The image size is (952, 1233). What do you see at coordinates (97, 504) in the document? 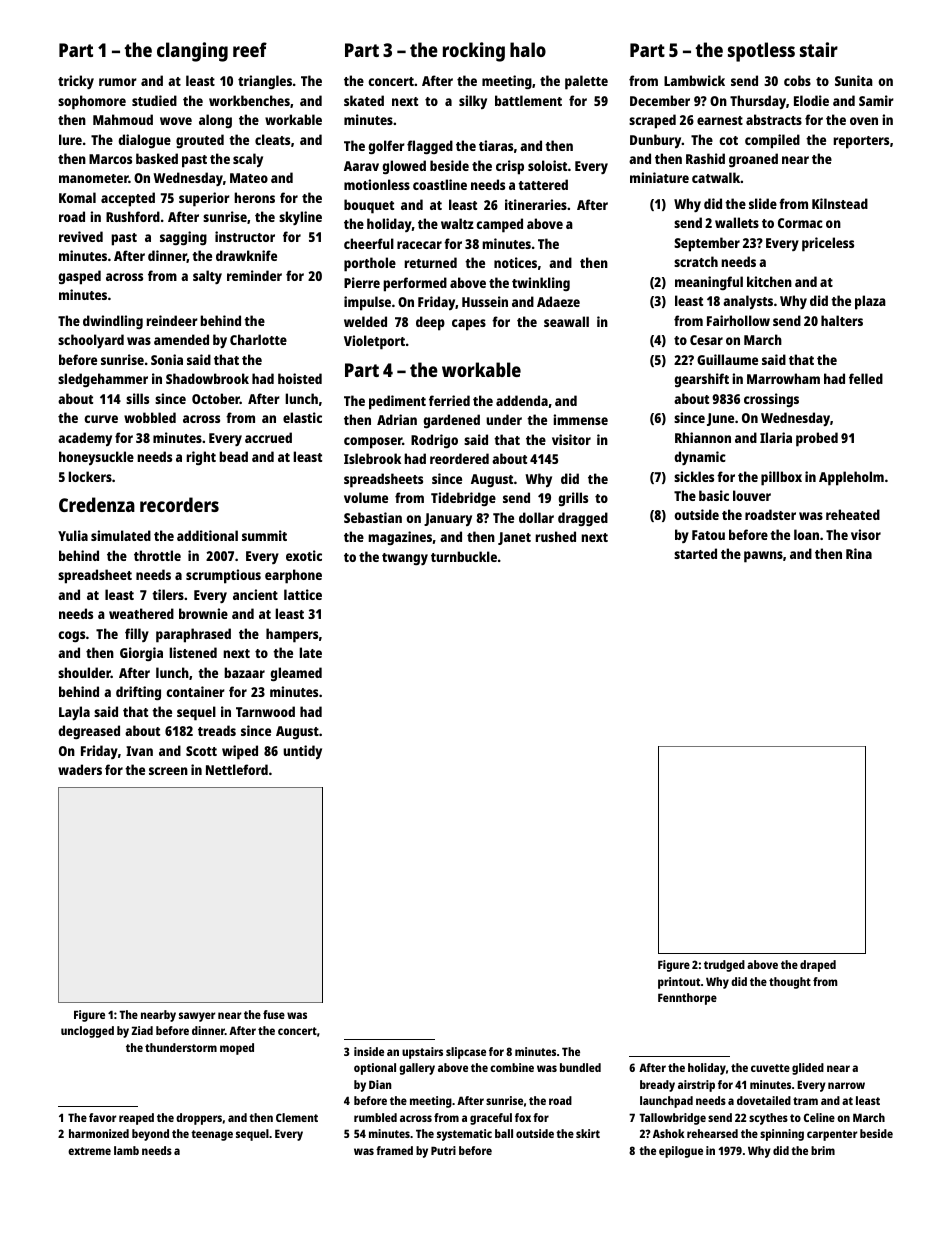
I see `Credenza` at bounding box center [97, 504].
